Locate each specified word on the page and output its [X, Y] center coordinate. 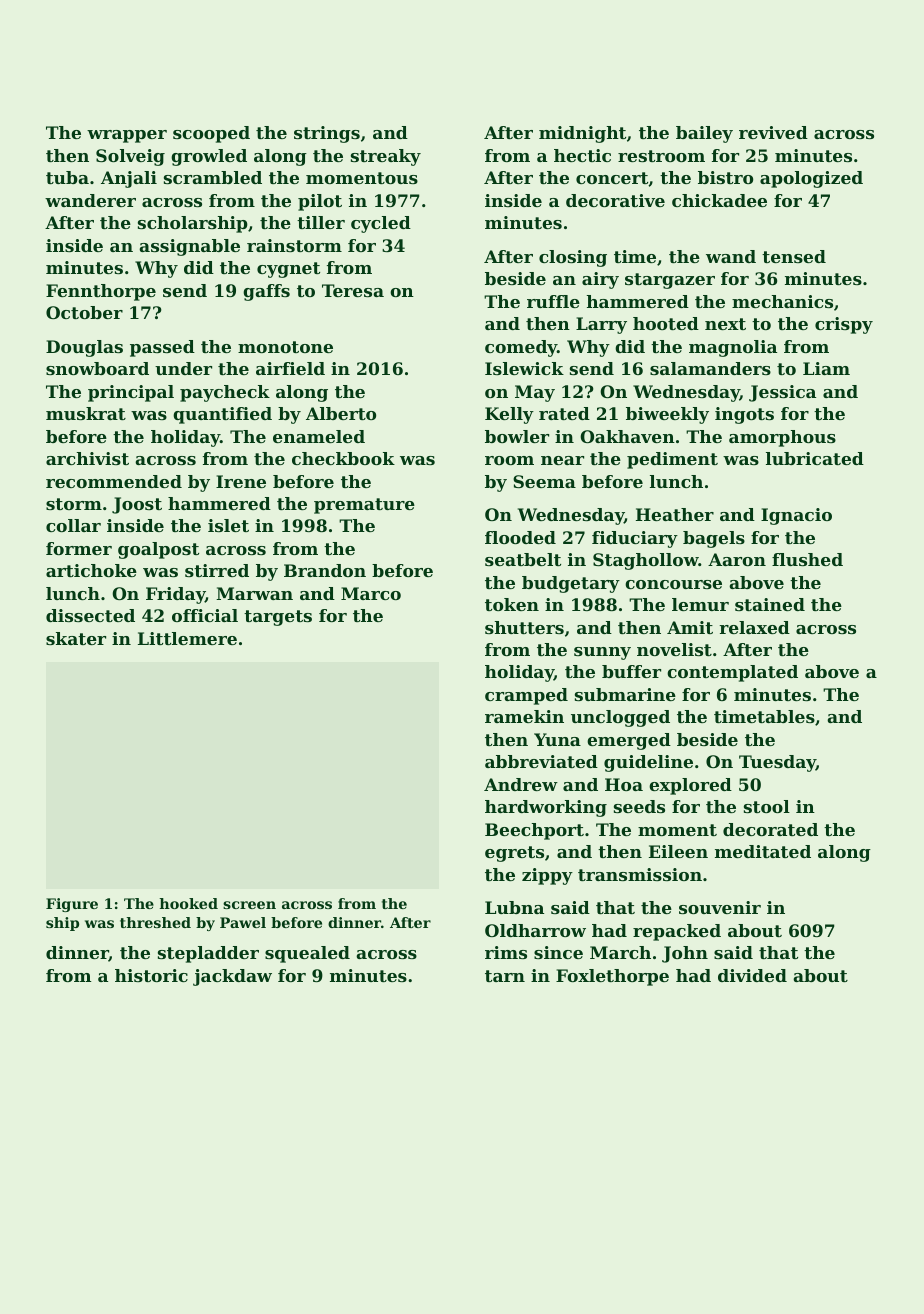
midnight [582, 134]
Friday [175, 595]
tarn [505, 976]
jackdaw [232, 977]
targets [278, 618]
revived [773, 132]
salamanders [710, 368]
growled [209, 157]
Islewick [524, 368]
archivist [87, 458]
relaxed [755, 627]
